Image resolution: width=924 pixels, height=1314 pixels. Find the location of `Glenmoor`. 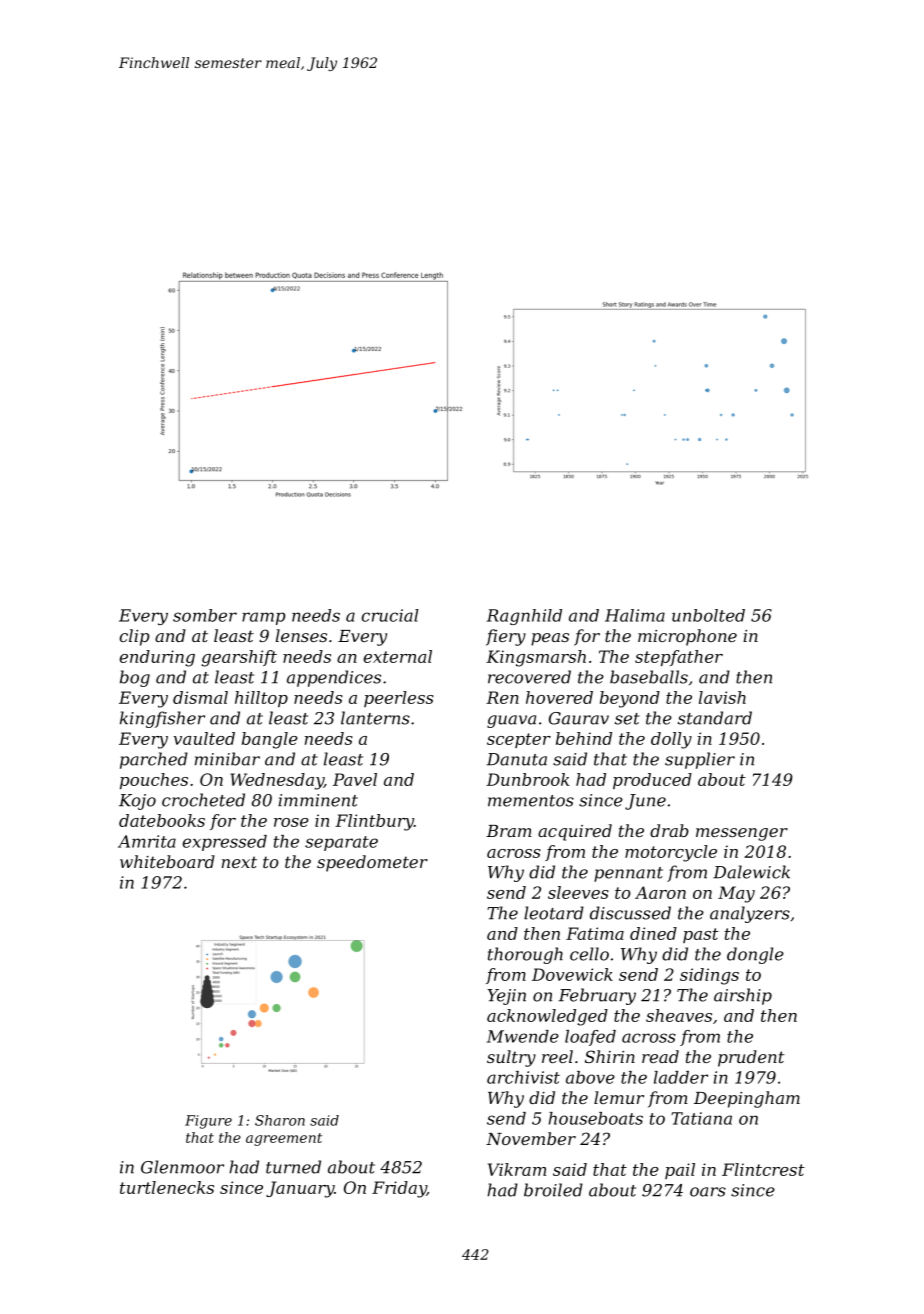

Glenmoor is located at coordinates (182, 1167).
